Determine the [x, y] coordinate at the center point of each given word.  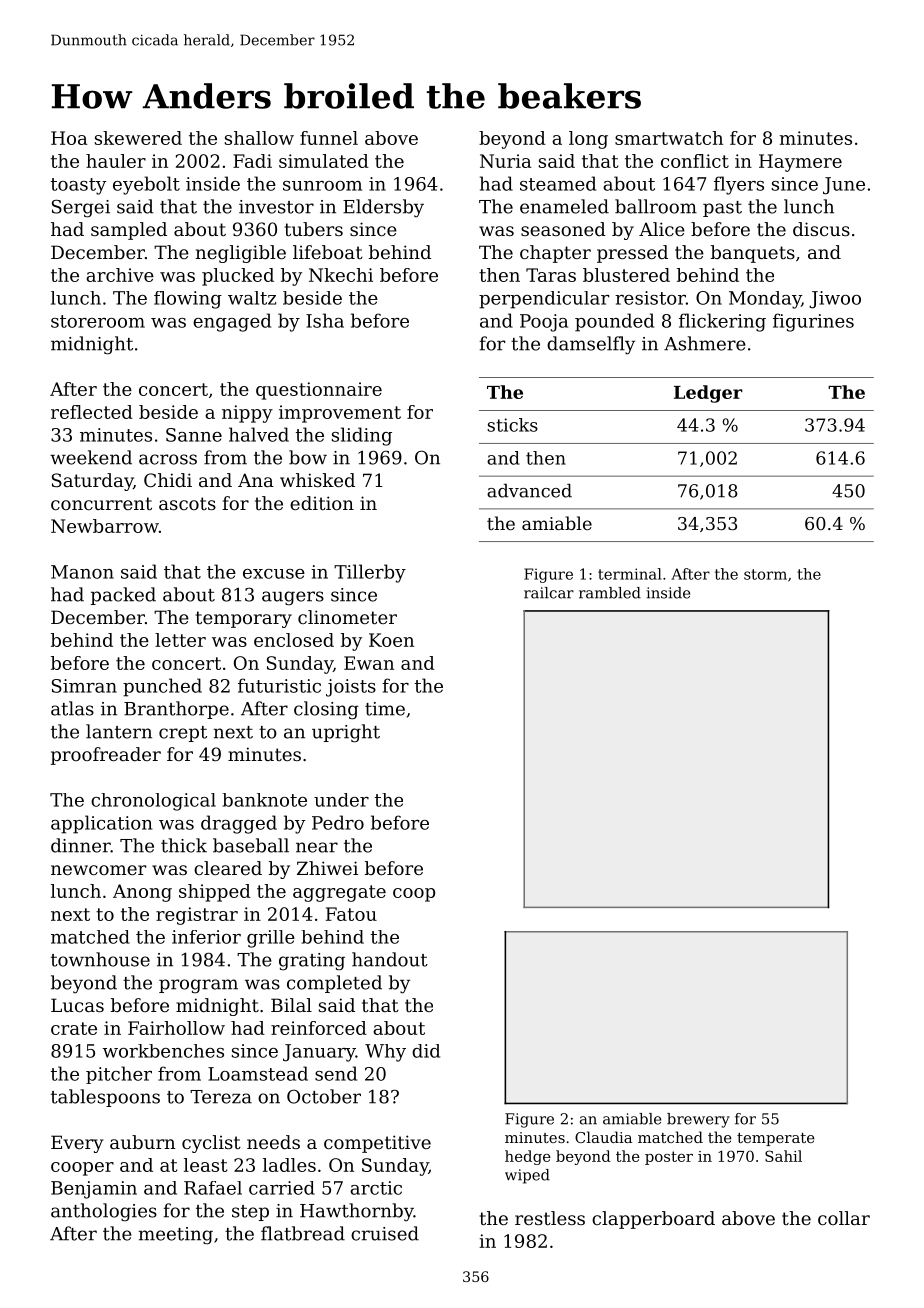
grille [271, 939]
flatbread [303, 1233]
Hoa [69, 138]
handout [390, 959]
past [722, 209]
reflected [92, 412]
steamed [558, 183]
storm [765, 574]
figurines [813, 322]
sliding [362, 436]
